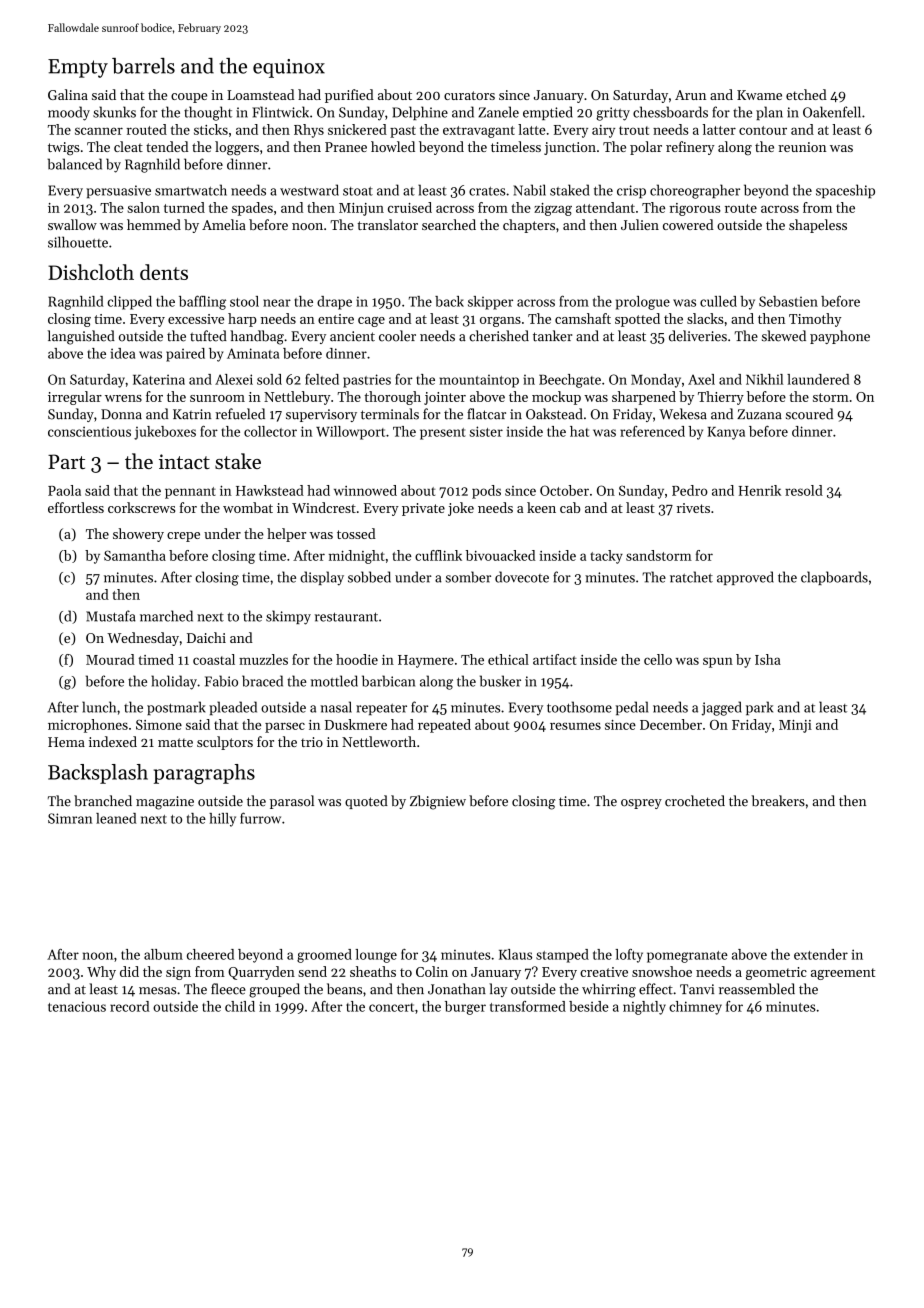  I want to click on agreement, so click(843, 974).
